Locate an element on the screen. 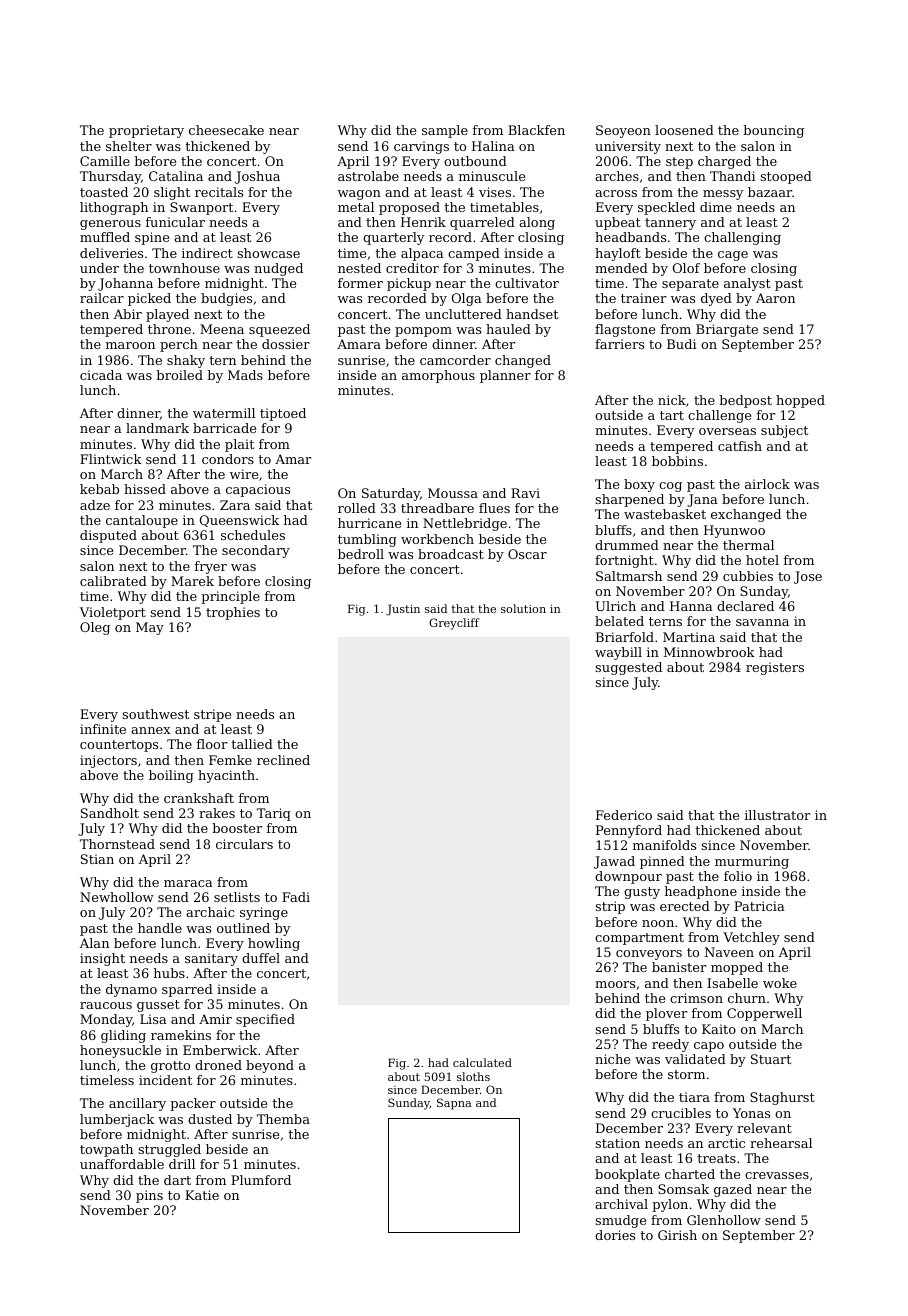 The width and height of the screenshot is (908, 1316). charged is located at coordinates (724, 162).
